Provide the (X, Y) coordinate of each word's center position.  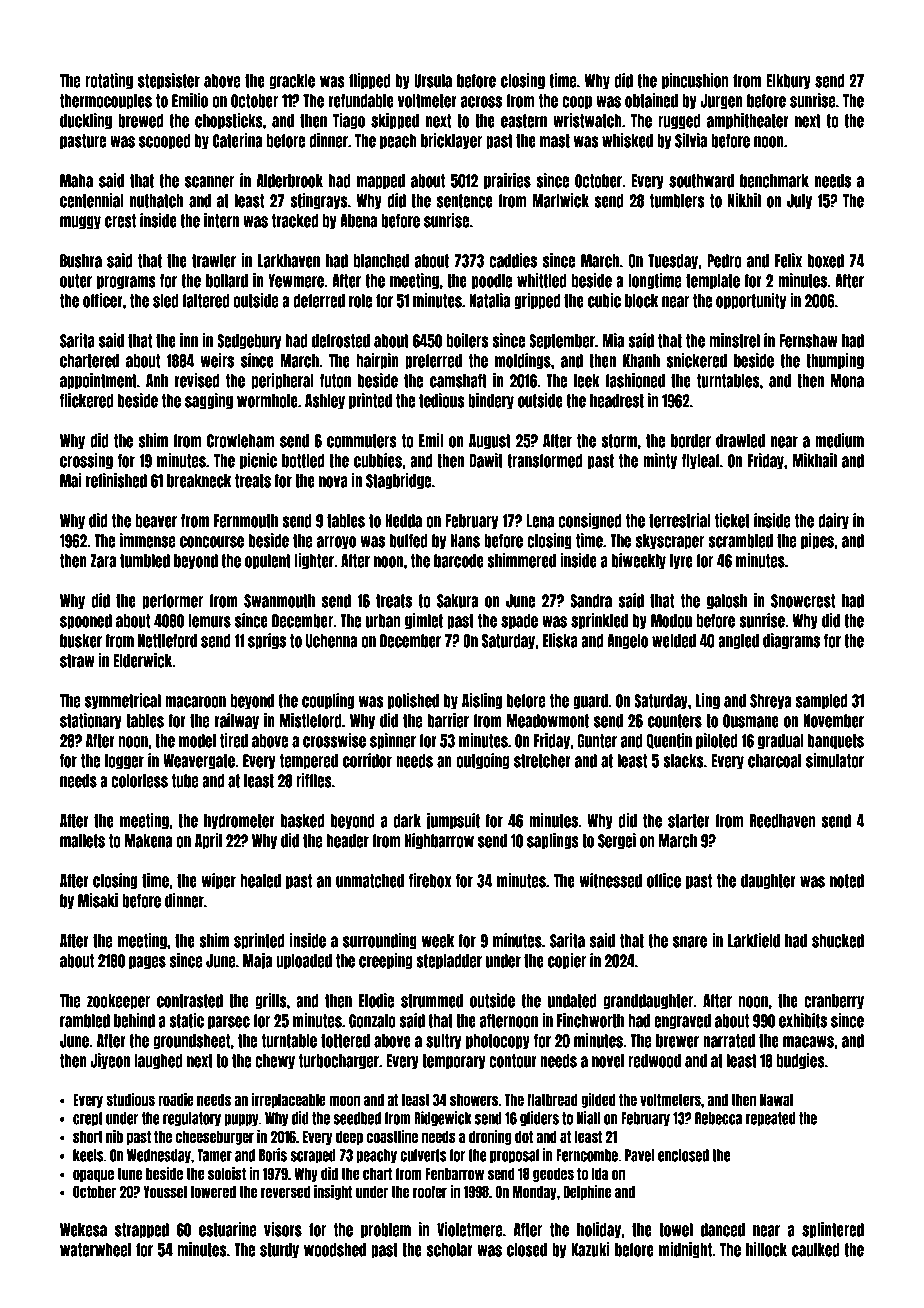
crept (88, 1119)
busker (81, 641)
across (481, 102)
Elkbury (788, 82)
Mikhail (815, 460)
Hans (465, 541)
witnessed (611, 880)
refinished (116, 480)
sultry (443, 1042)
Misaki (98, 900)
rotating (109, 81)
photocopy (498, 1042)
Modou (671, 621)
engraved (682, 1022)
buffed (409, 541)
